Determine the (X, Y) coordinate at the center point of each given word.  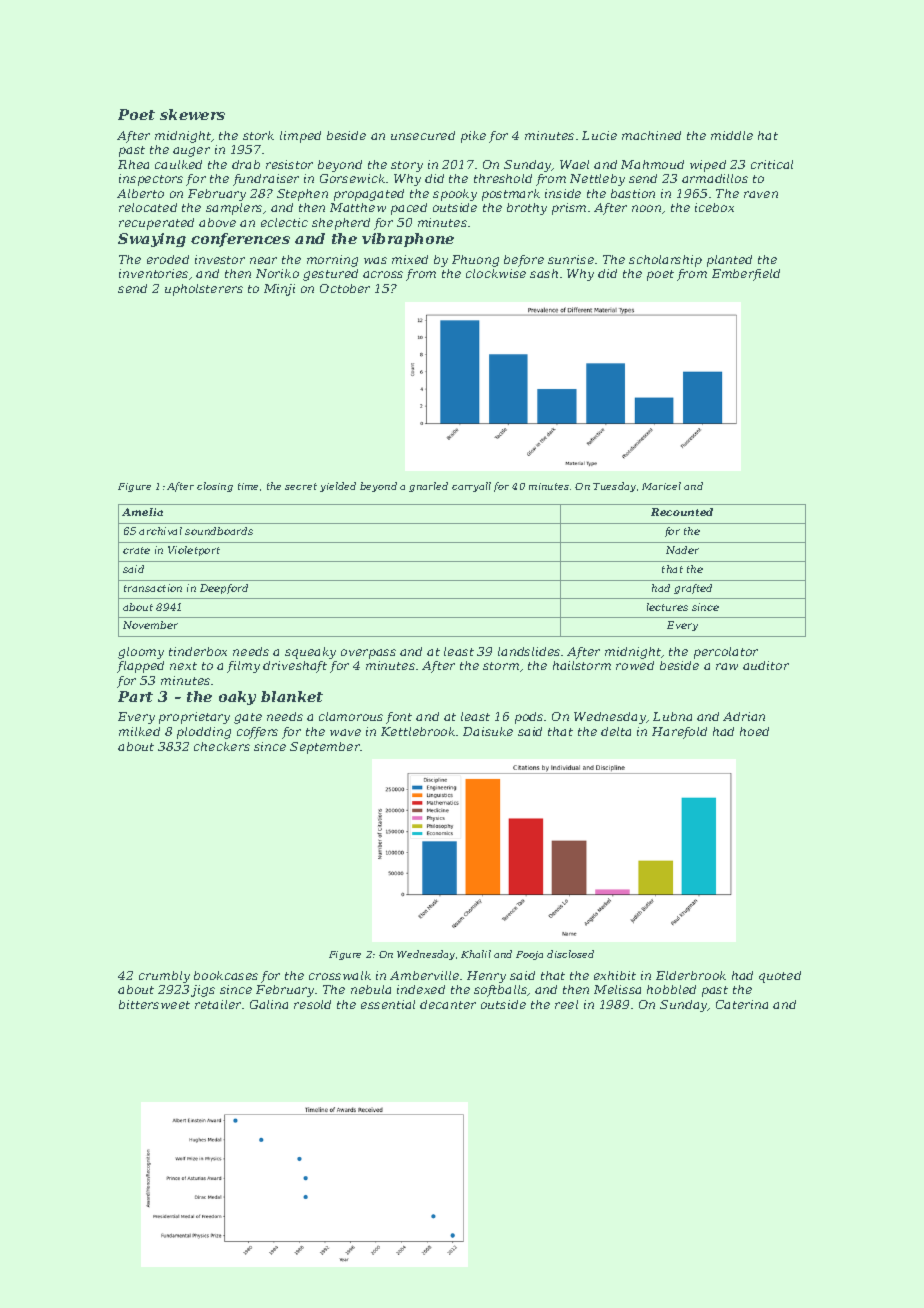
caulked (178, 164)
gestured (330, 275)
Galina (269, 1004)
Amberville (424, 975)
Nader (682, 550)
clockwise (496, 273)
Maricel (661, 486)
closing (215, 487)
